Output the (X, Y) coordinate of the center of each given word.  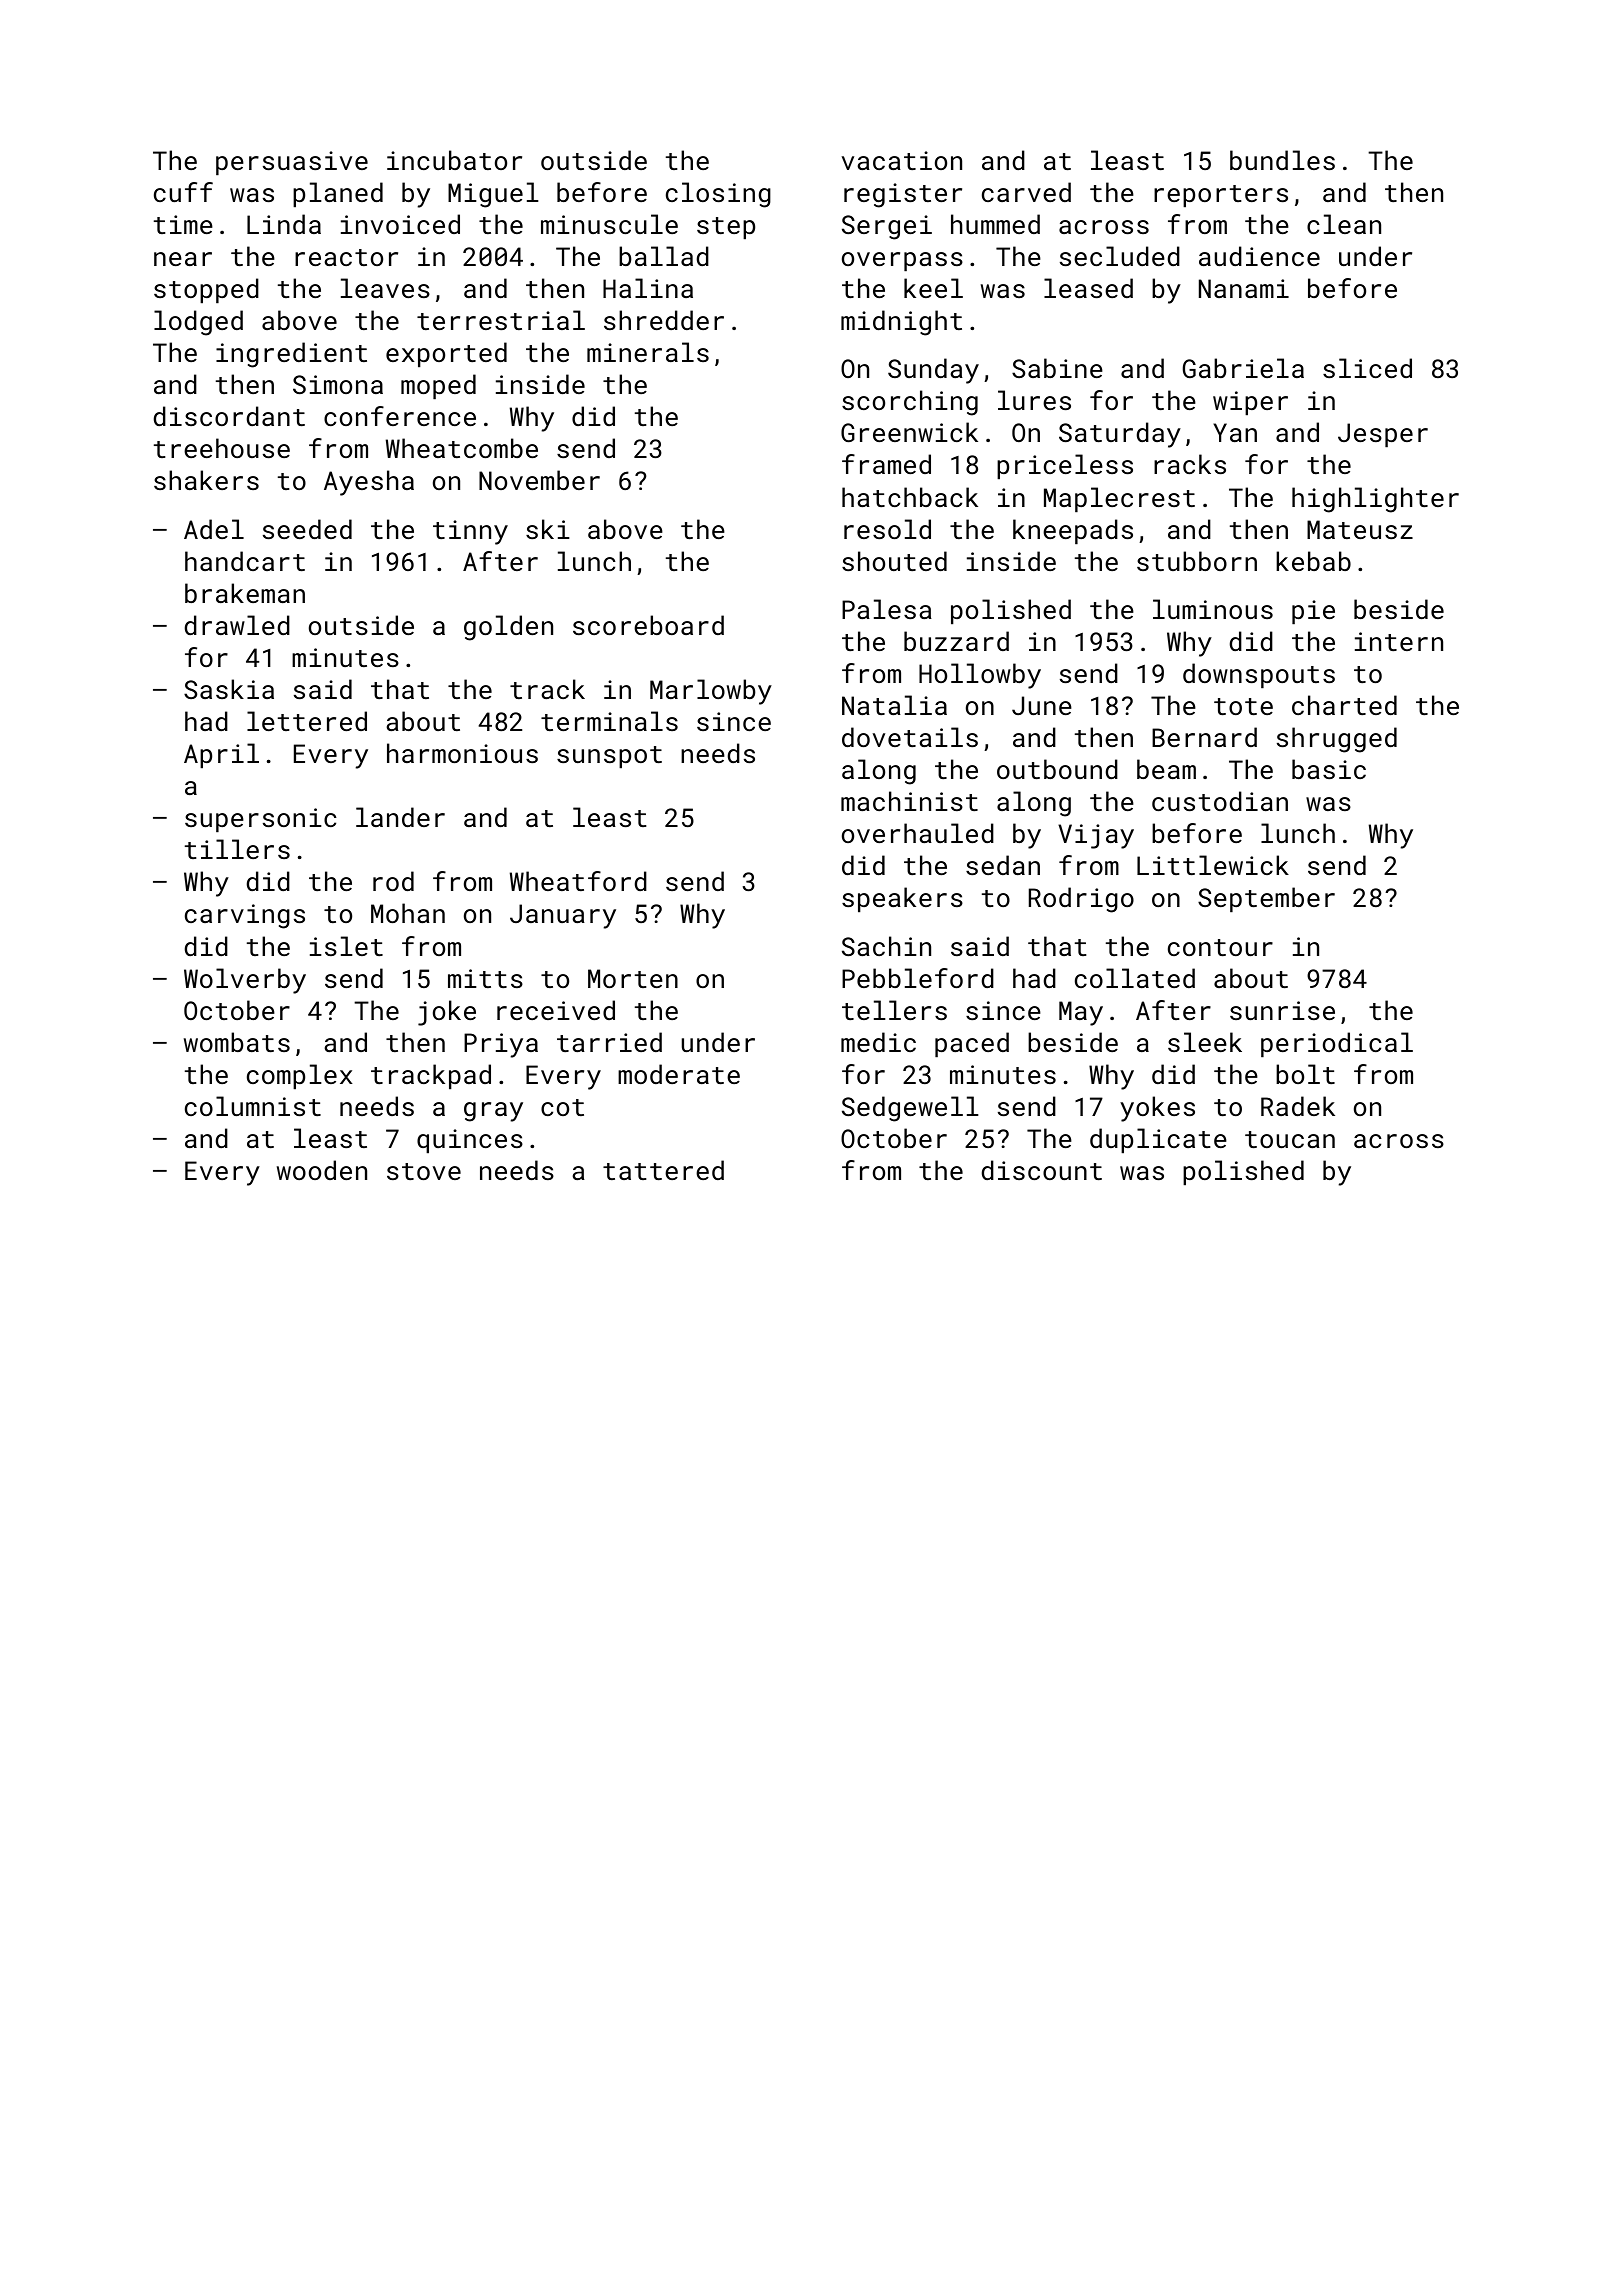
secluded (1120, 256)
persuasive (292, 163)
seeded (307, 529)
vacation (902, 160)
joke (447, 1013)
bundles (1282, 160)
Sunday (933, 371)
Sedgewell (910, 1109)
